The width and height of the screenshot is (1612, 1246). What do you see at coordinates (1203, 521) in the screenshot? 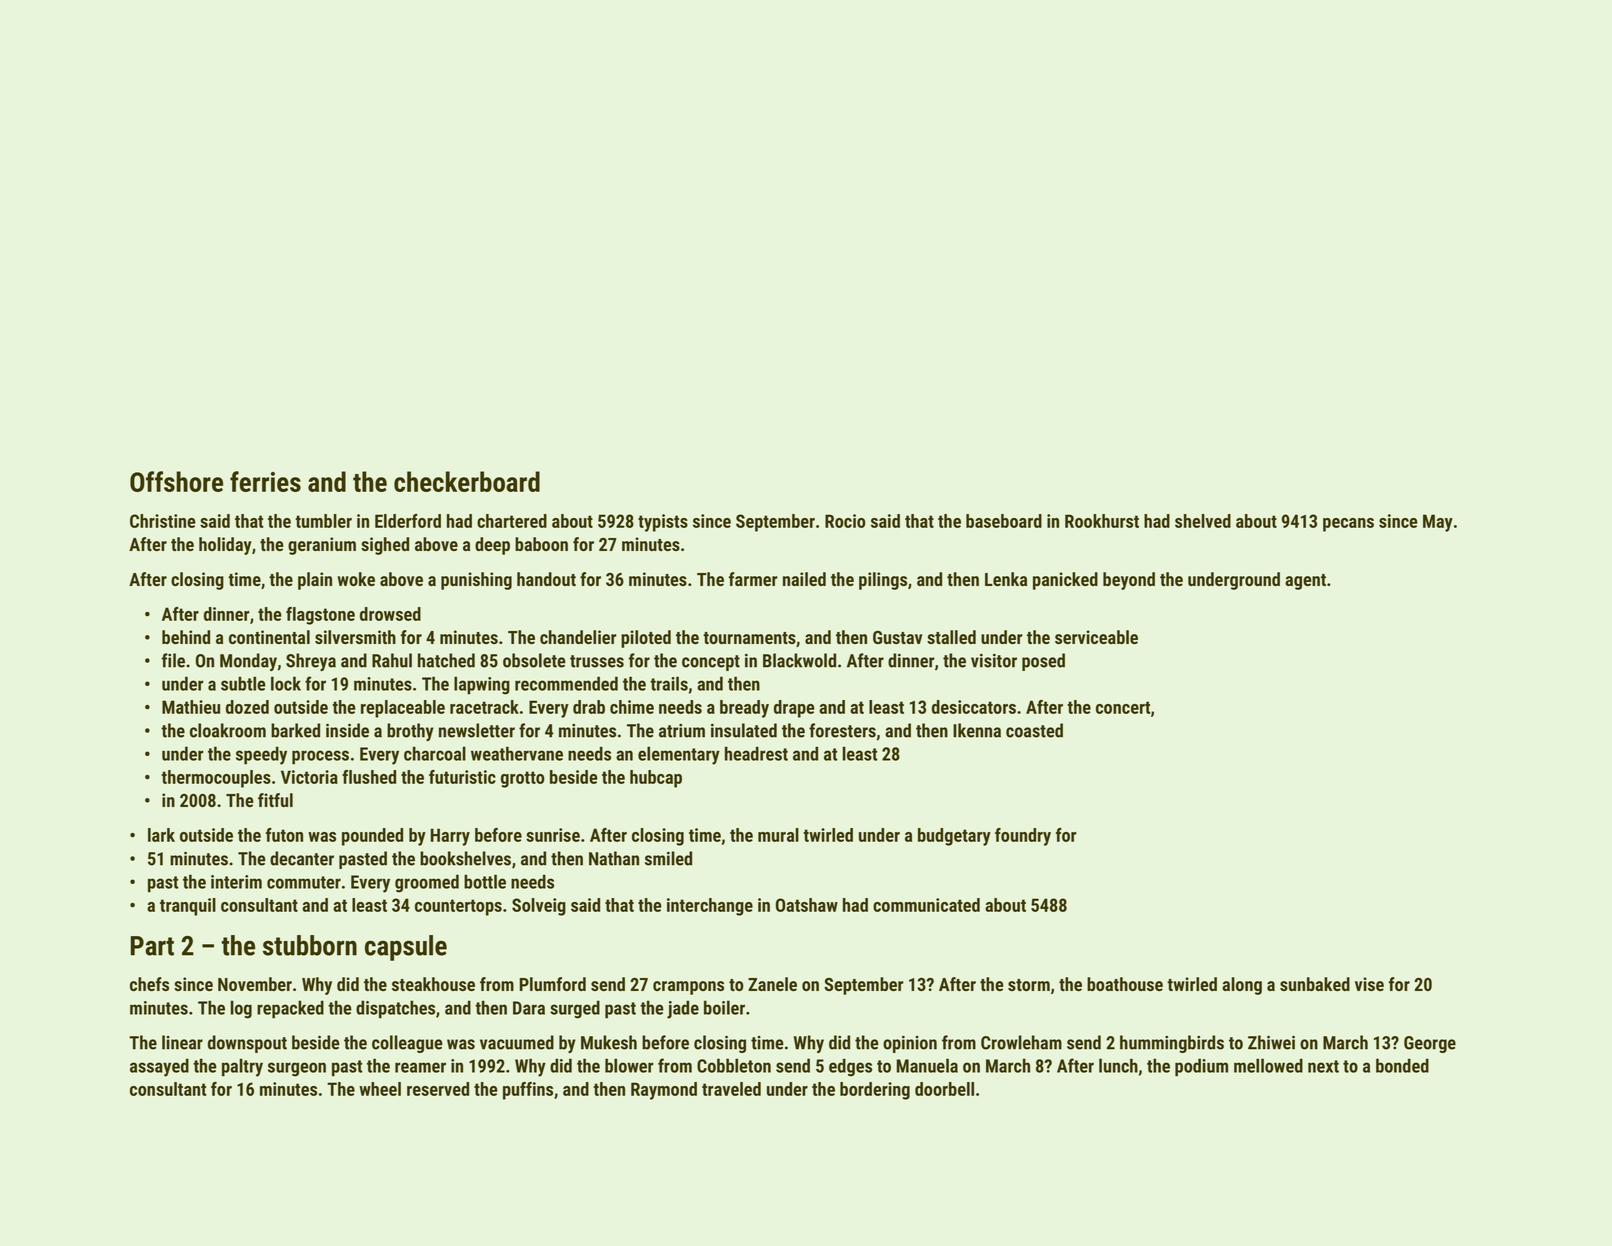
I see `shelved` at bounding box center [1203, 521].
